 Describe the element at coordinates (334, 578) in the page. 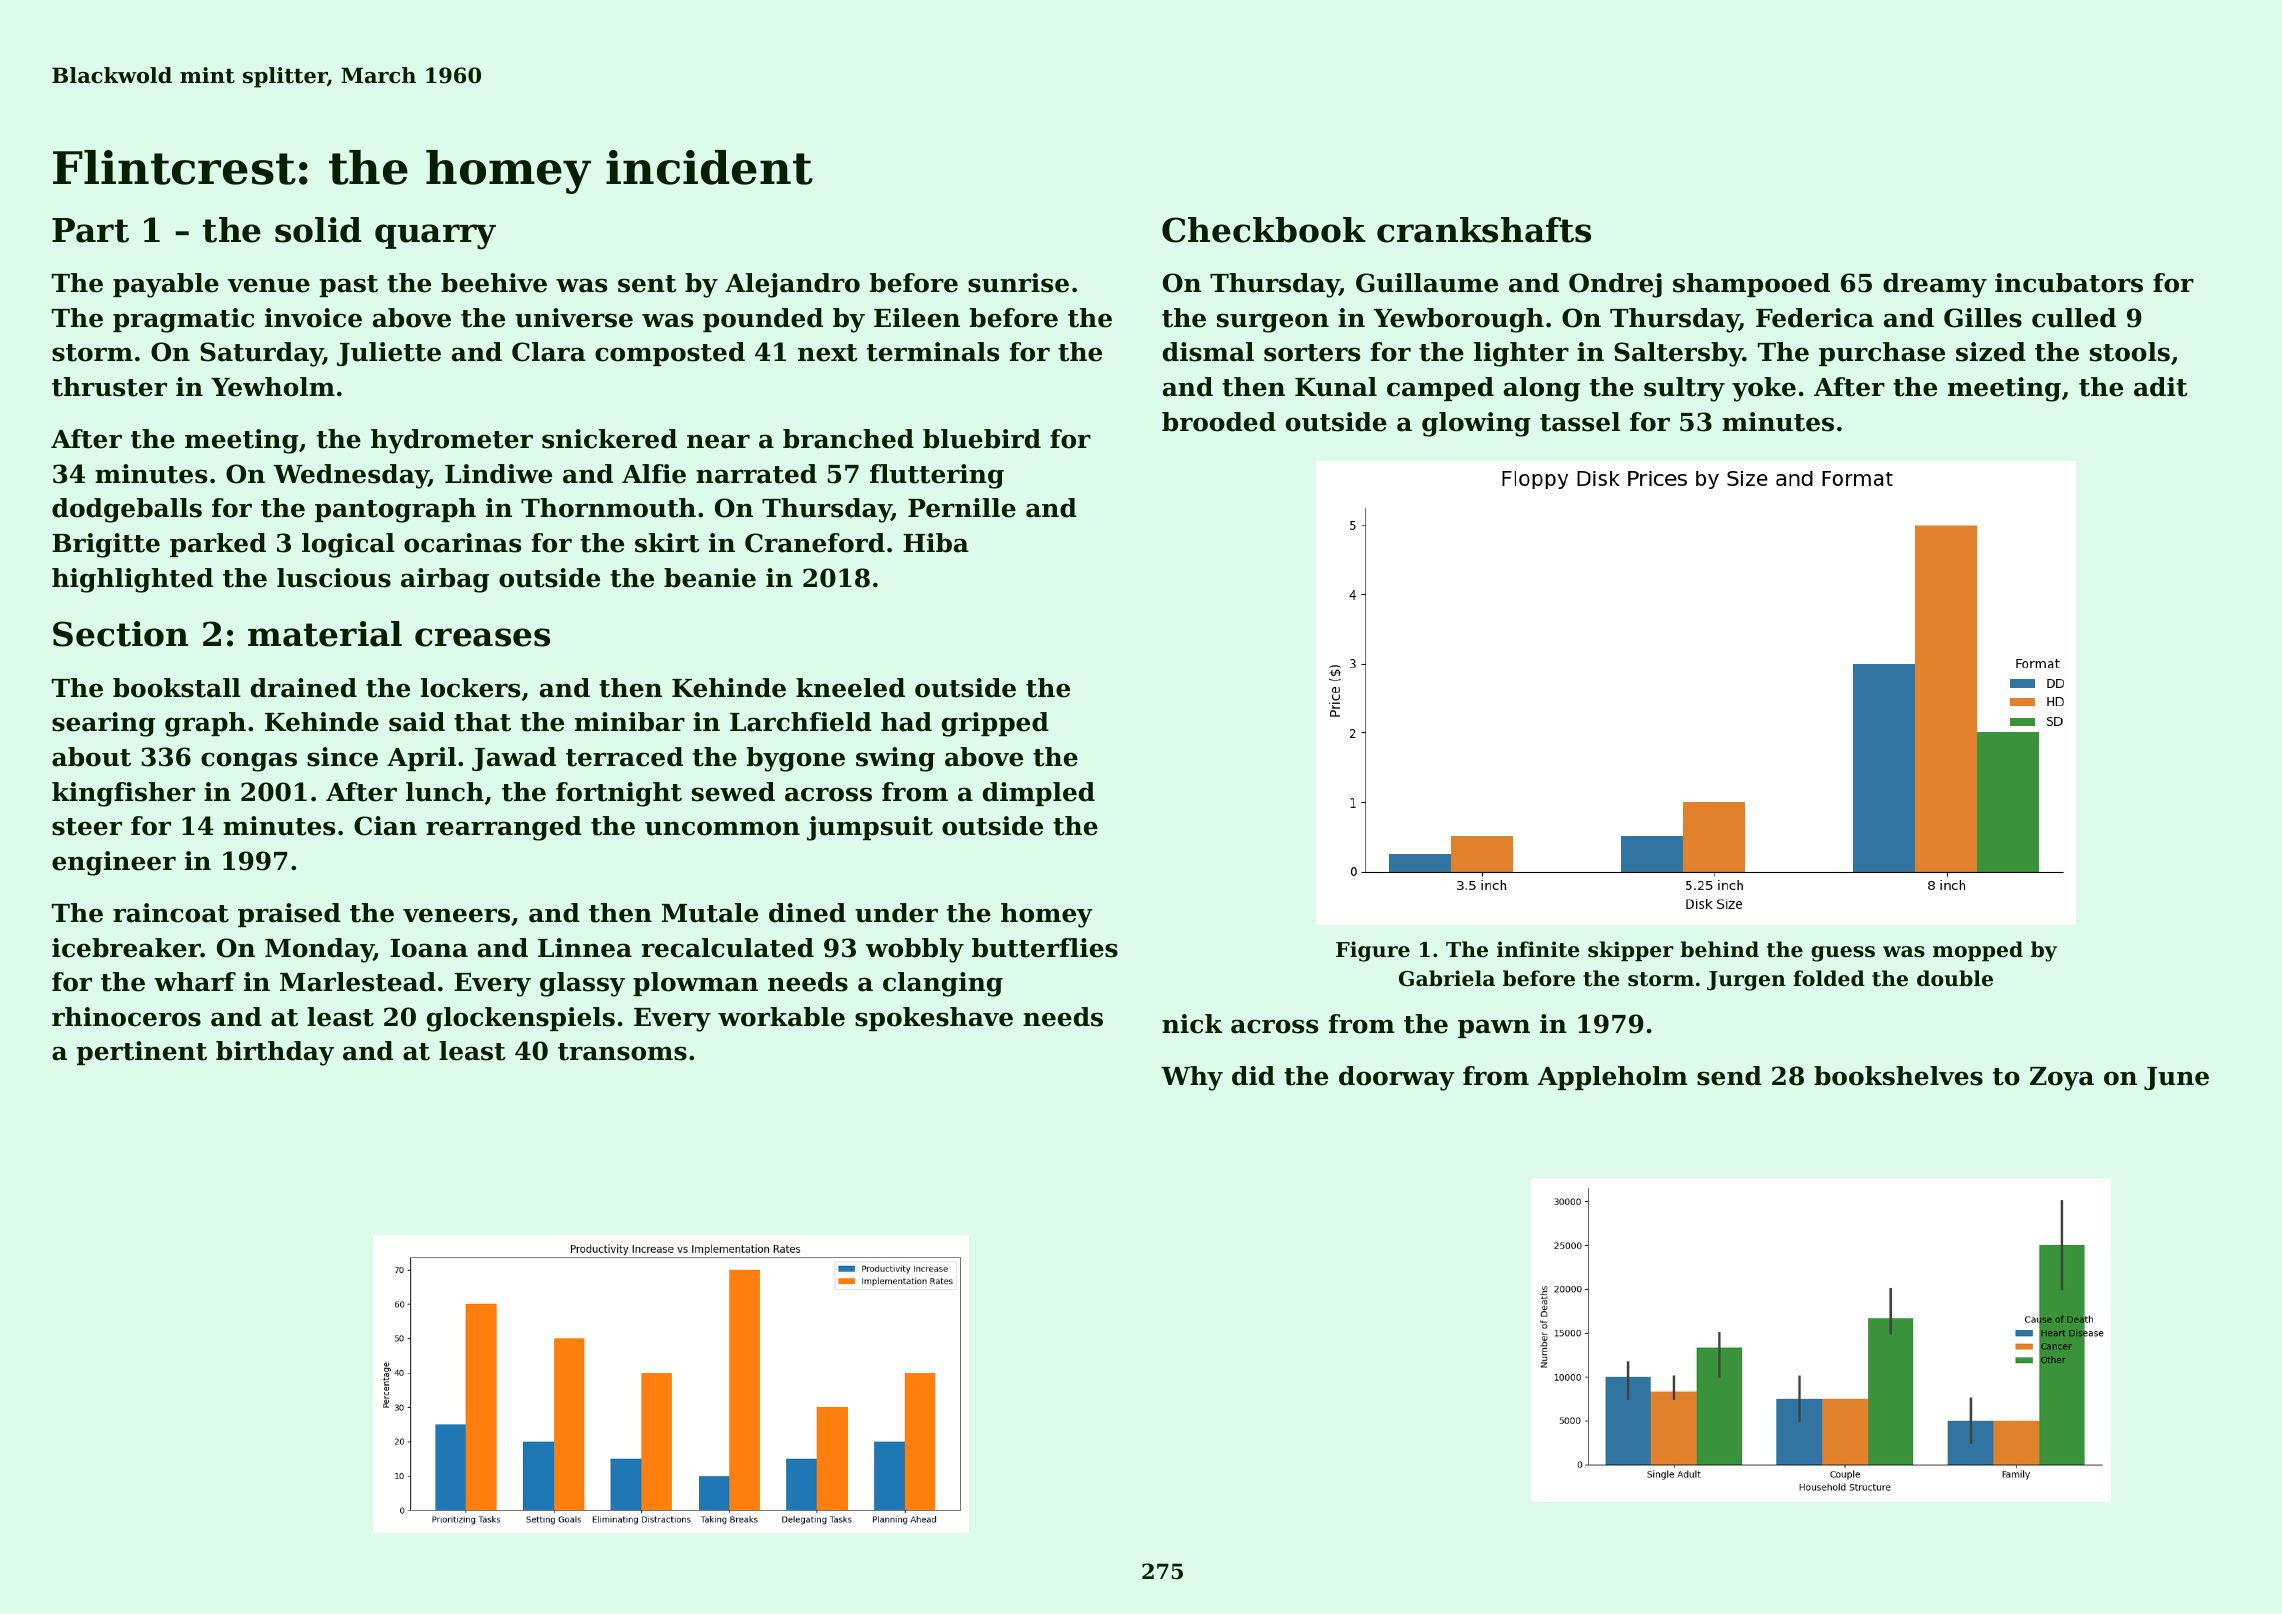

I see `luscious` at that location.
